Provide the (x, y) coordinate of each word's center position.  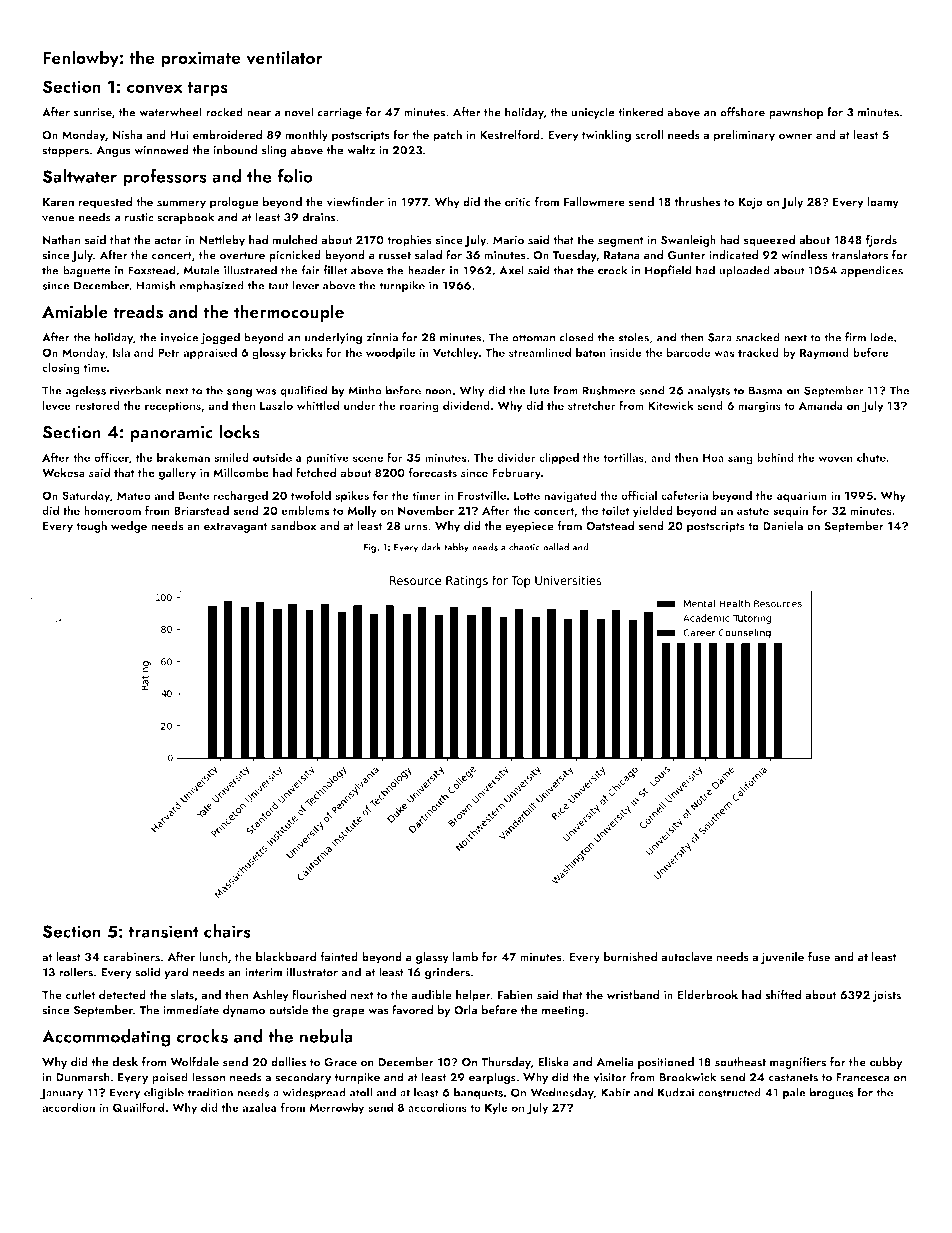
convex (155, 89)
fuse (819, 957)
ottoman (533, 338)
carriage (339, 113)
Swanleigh (688, 241)
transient (164, 931)
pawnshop (796, 113)
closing (61, 369)
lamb (465, 956)
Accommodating (106, 1038)
